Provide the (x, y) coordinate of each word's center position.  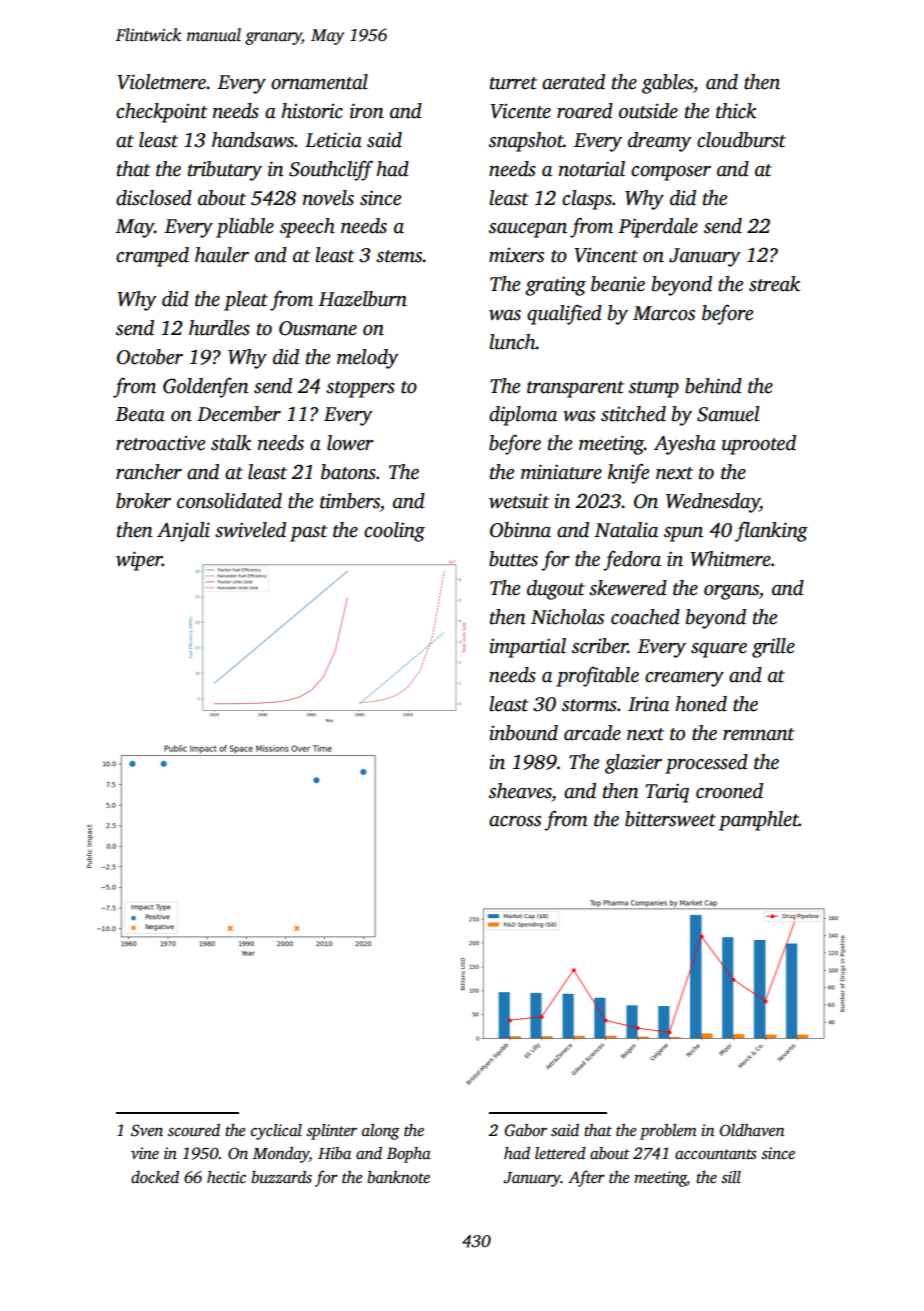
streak (774, 284)
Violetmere (161, 82)
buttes (513, 559)
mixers (516, 255)
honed (701, 704)
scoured (194, 1130)
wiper (139, 561)
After (586, 1178)
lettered (560, 1153)
